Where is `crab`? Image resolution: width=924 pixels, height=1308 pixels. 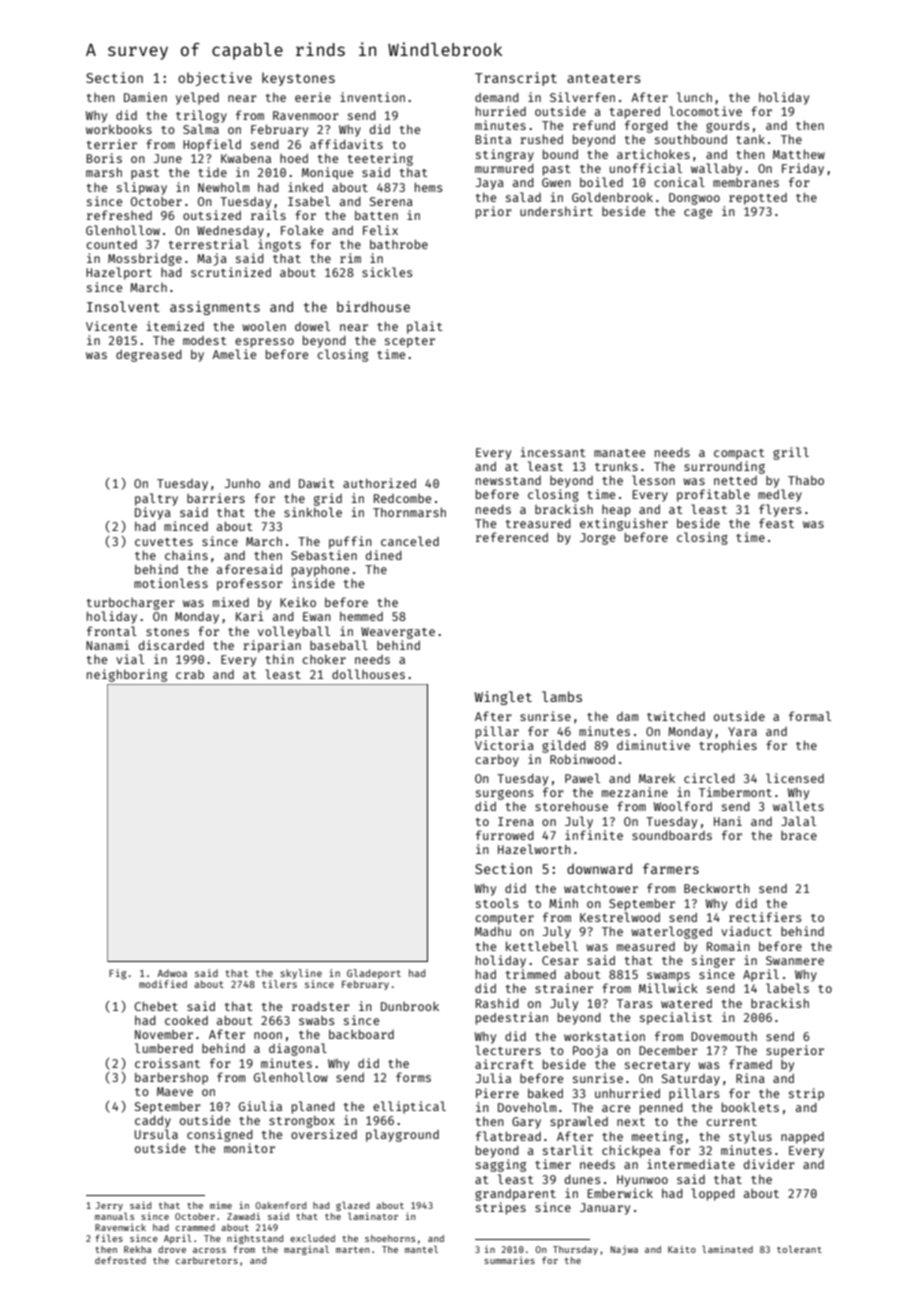 crab is located at coordinates (190, 674).
